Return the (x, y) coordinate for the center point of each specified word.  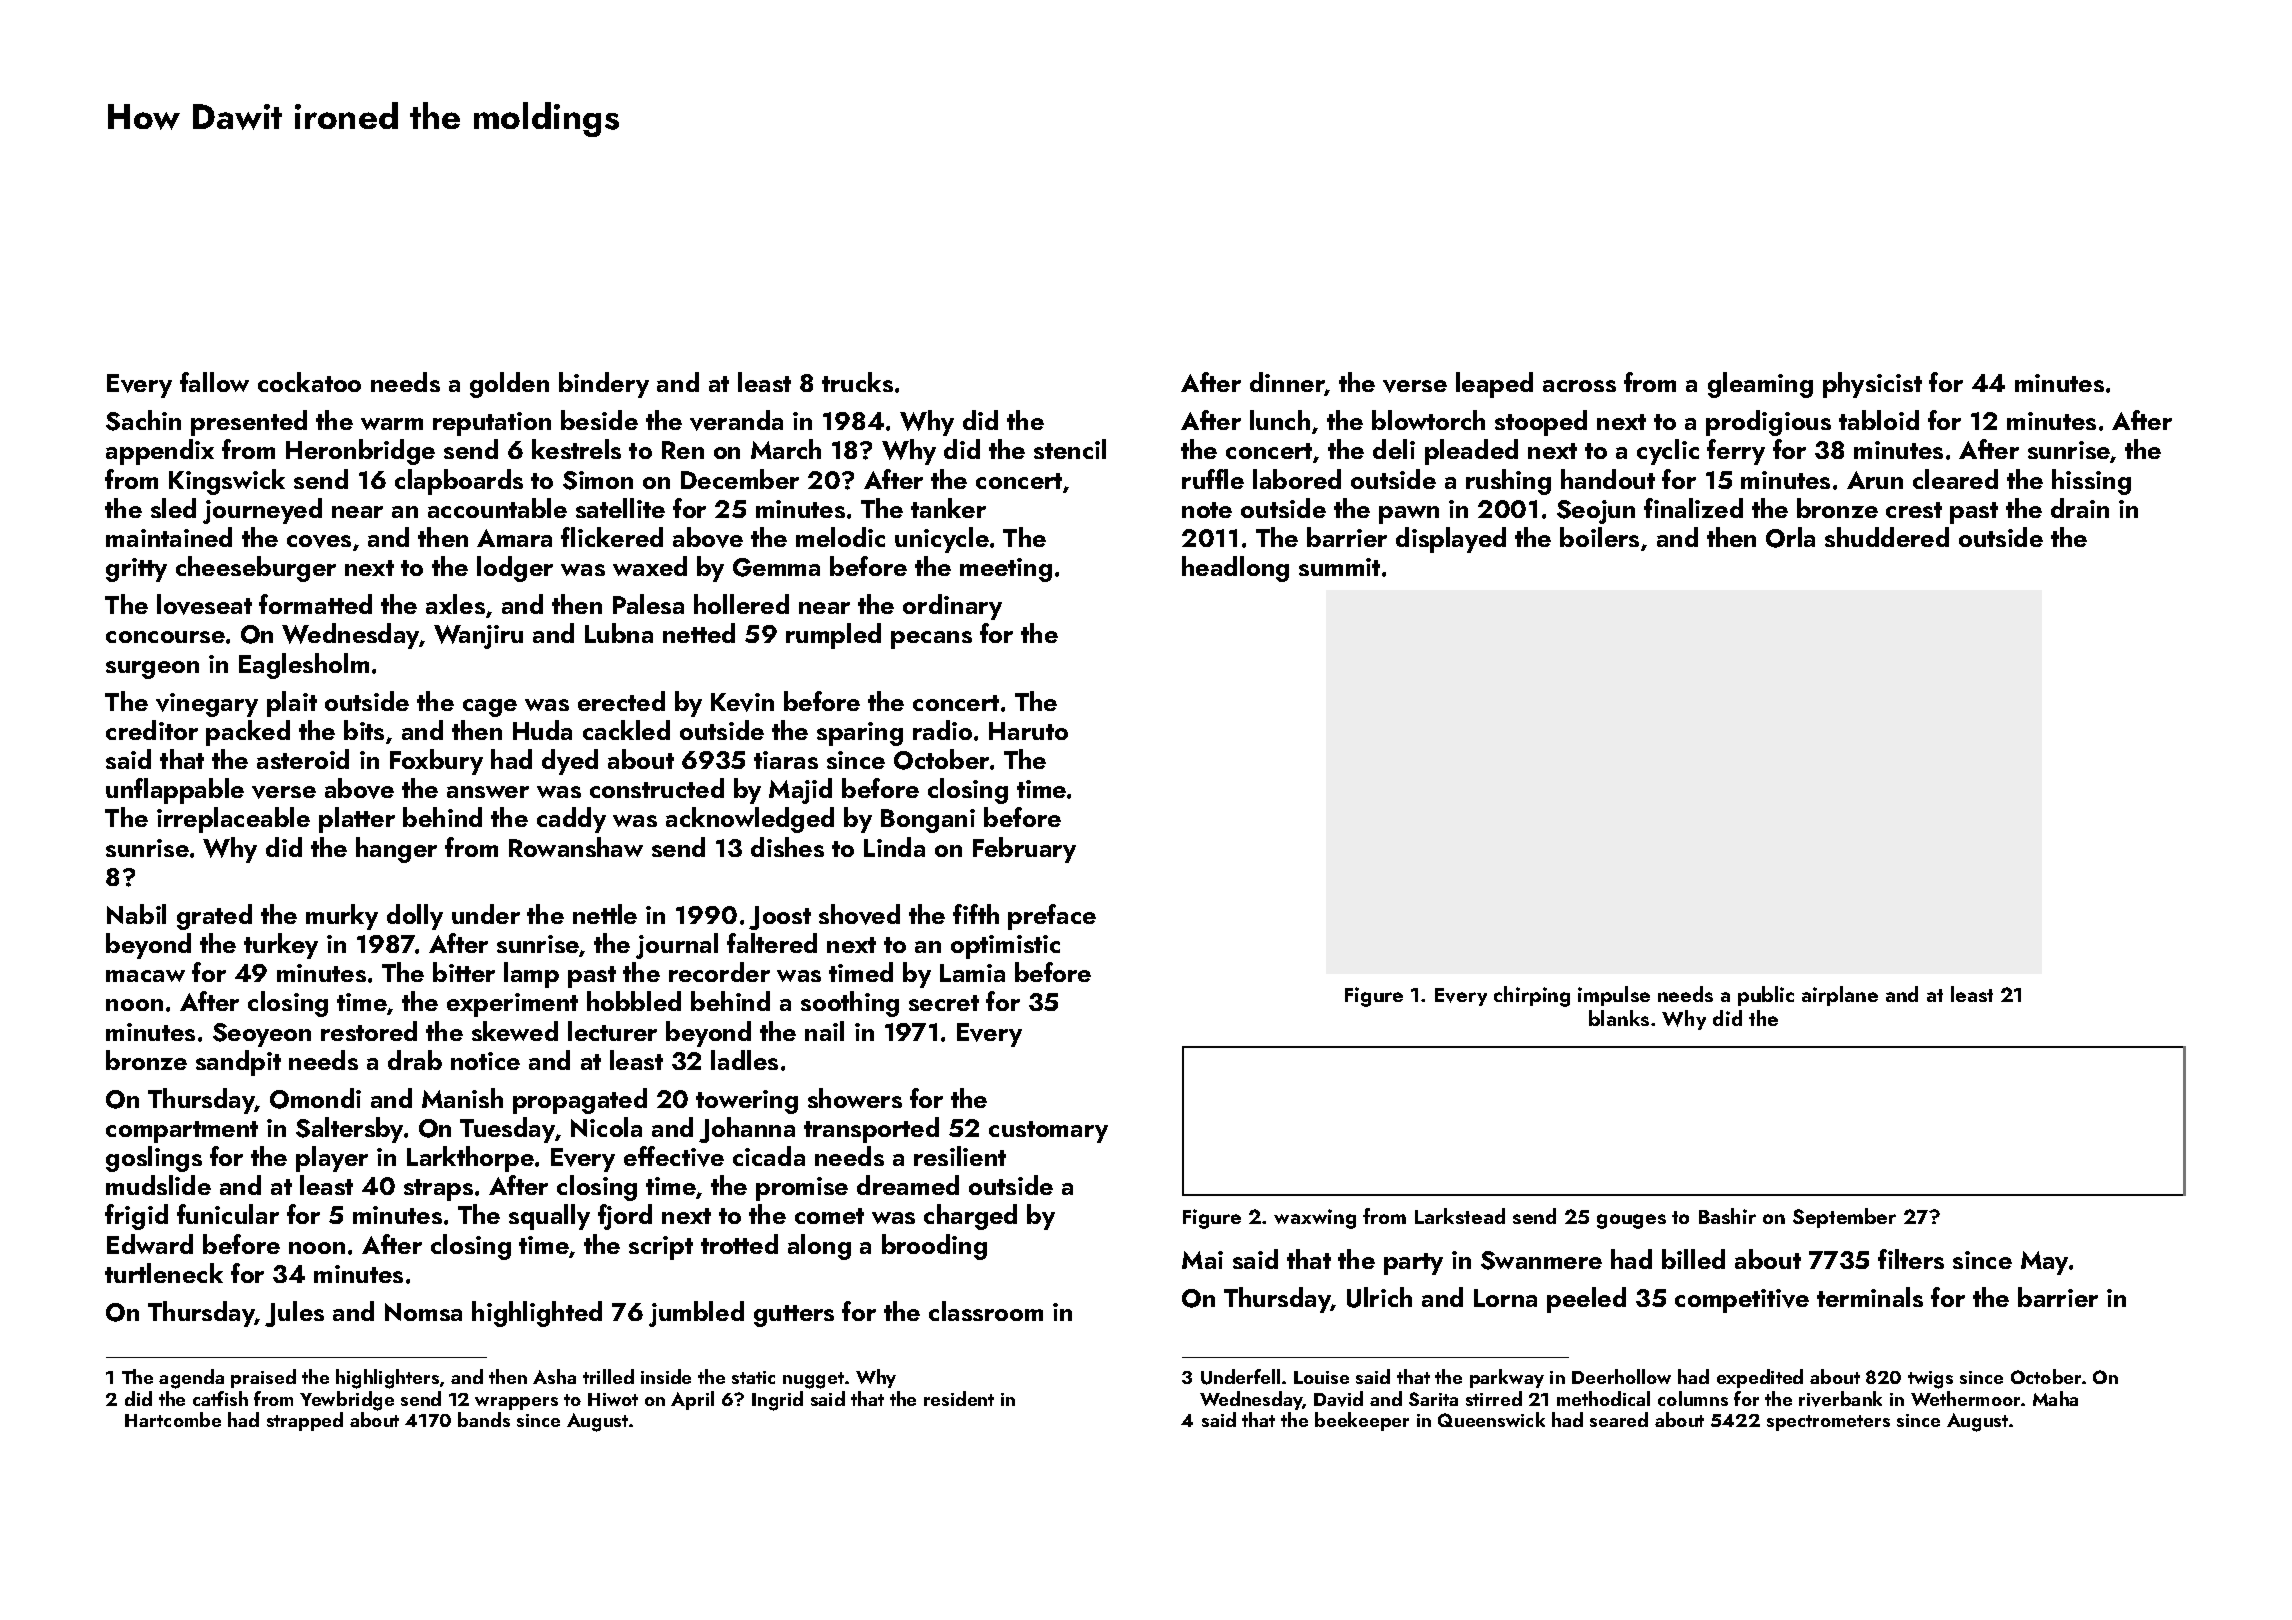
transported (871, 1130)
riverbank (1840, 1399)
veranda (736, 420)
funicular (228, 1214)
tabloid (1879, 420)
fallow (214, 382)
